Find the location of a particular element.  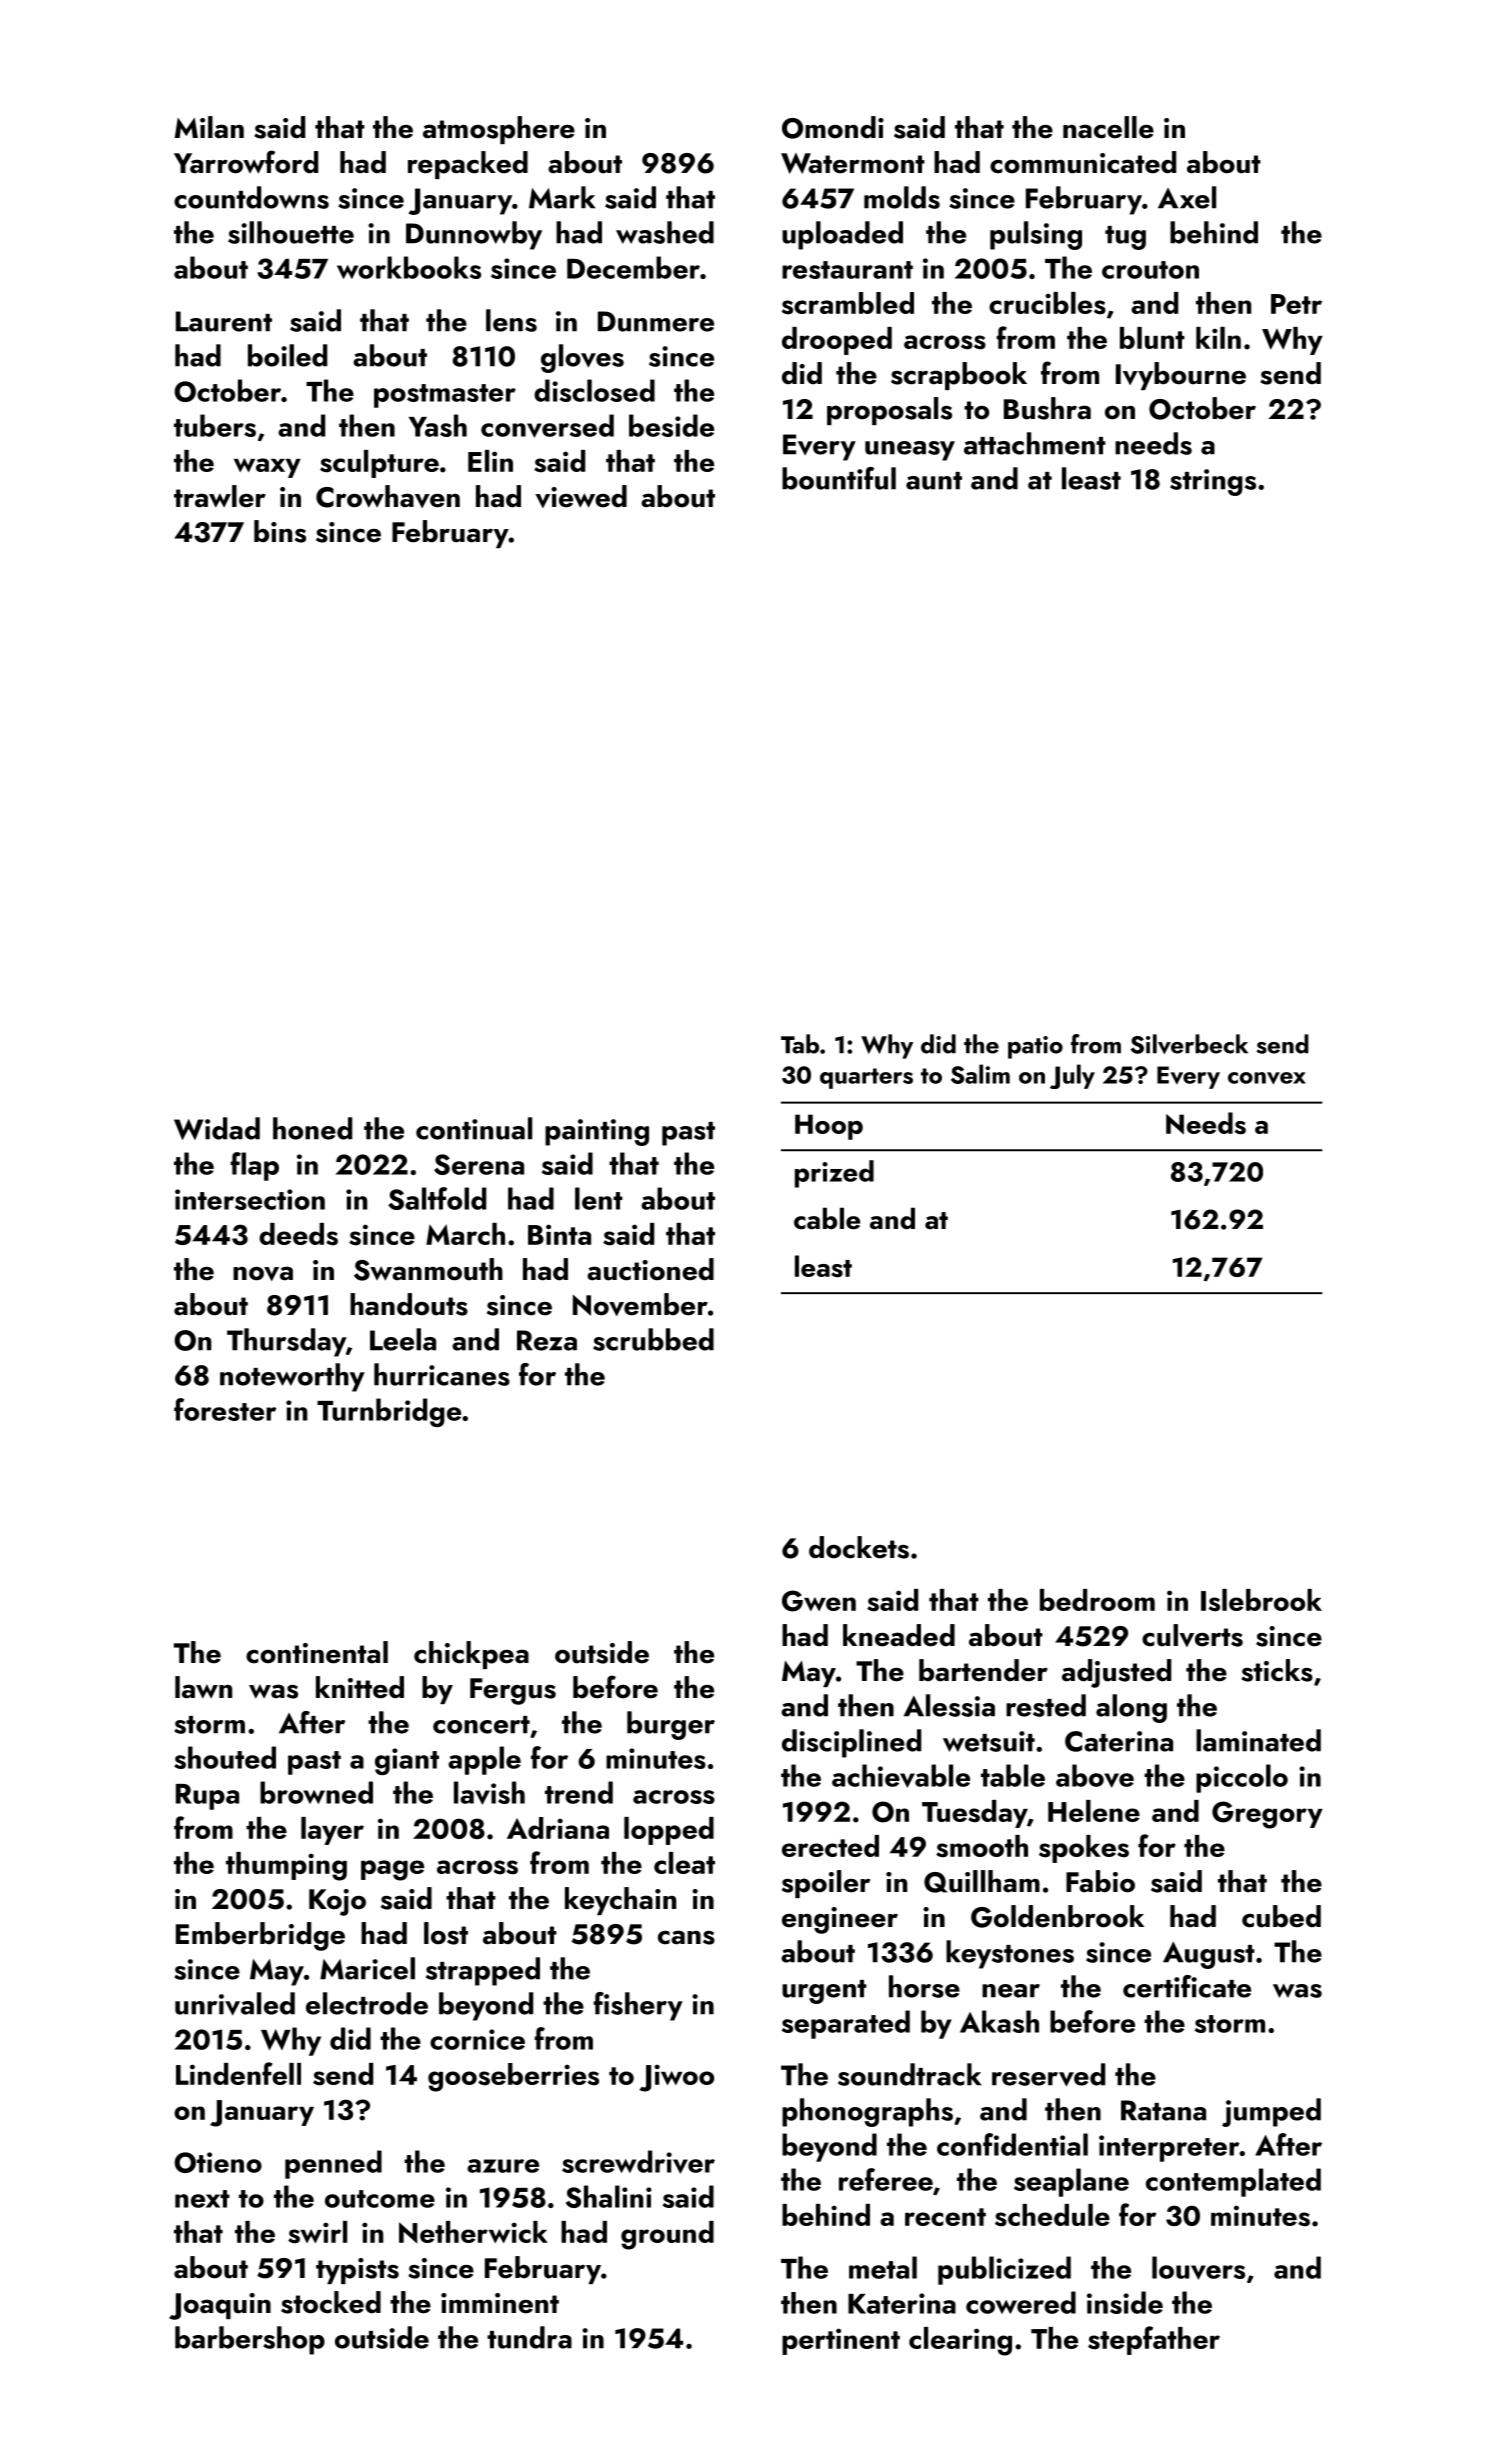

Silverbeck is located at coordinates (1189, 1044).
